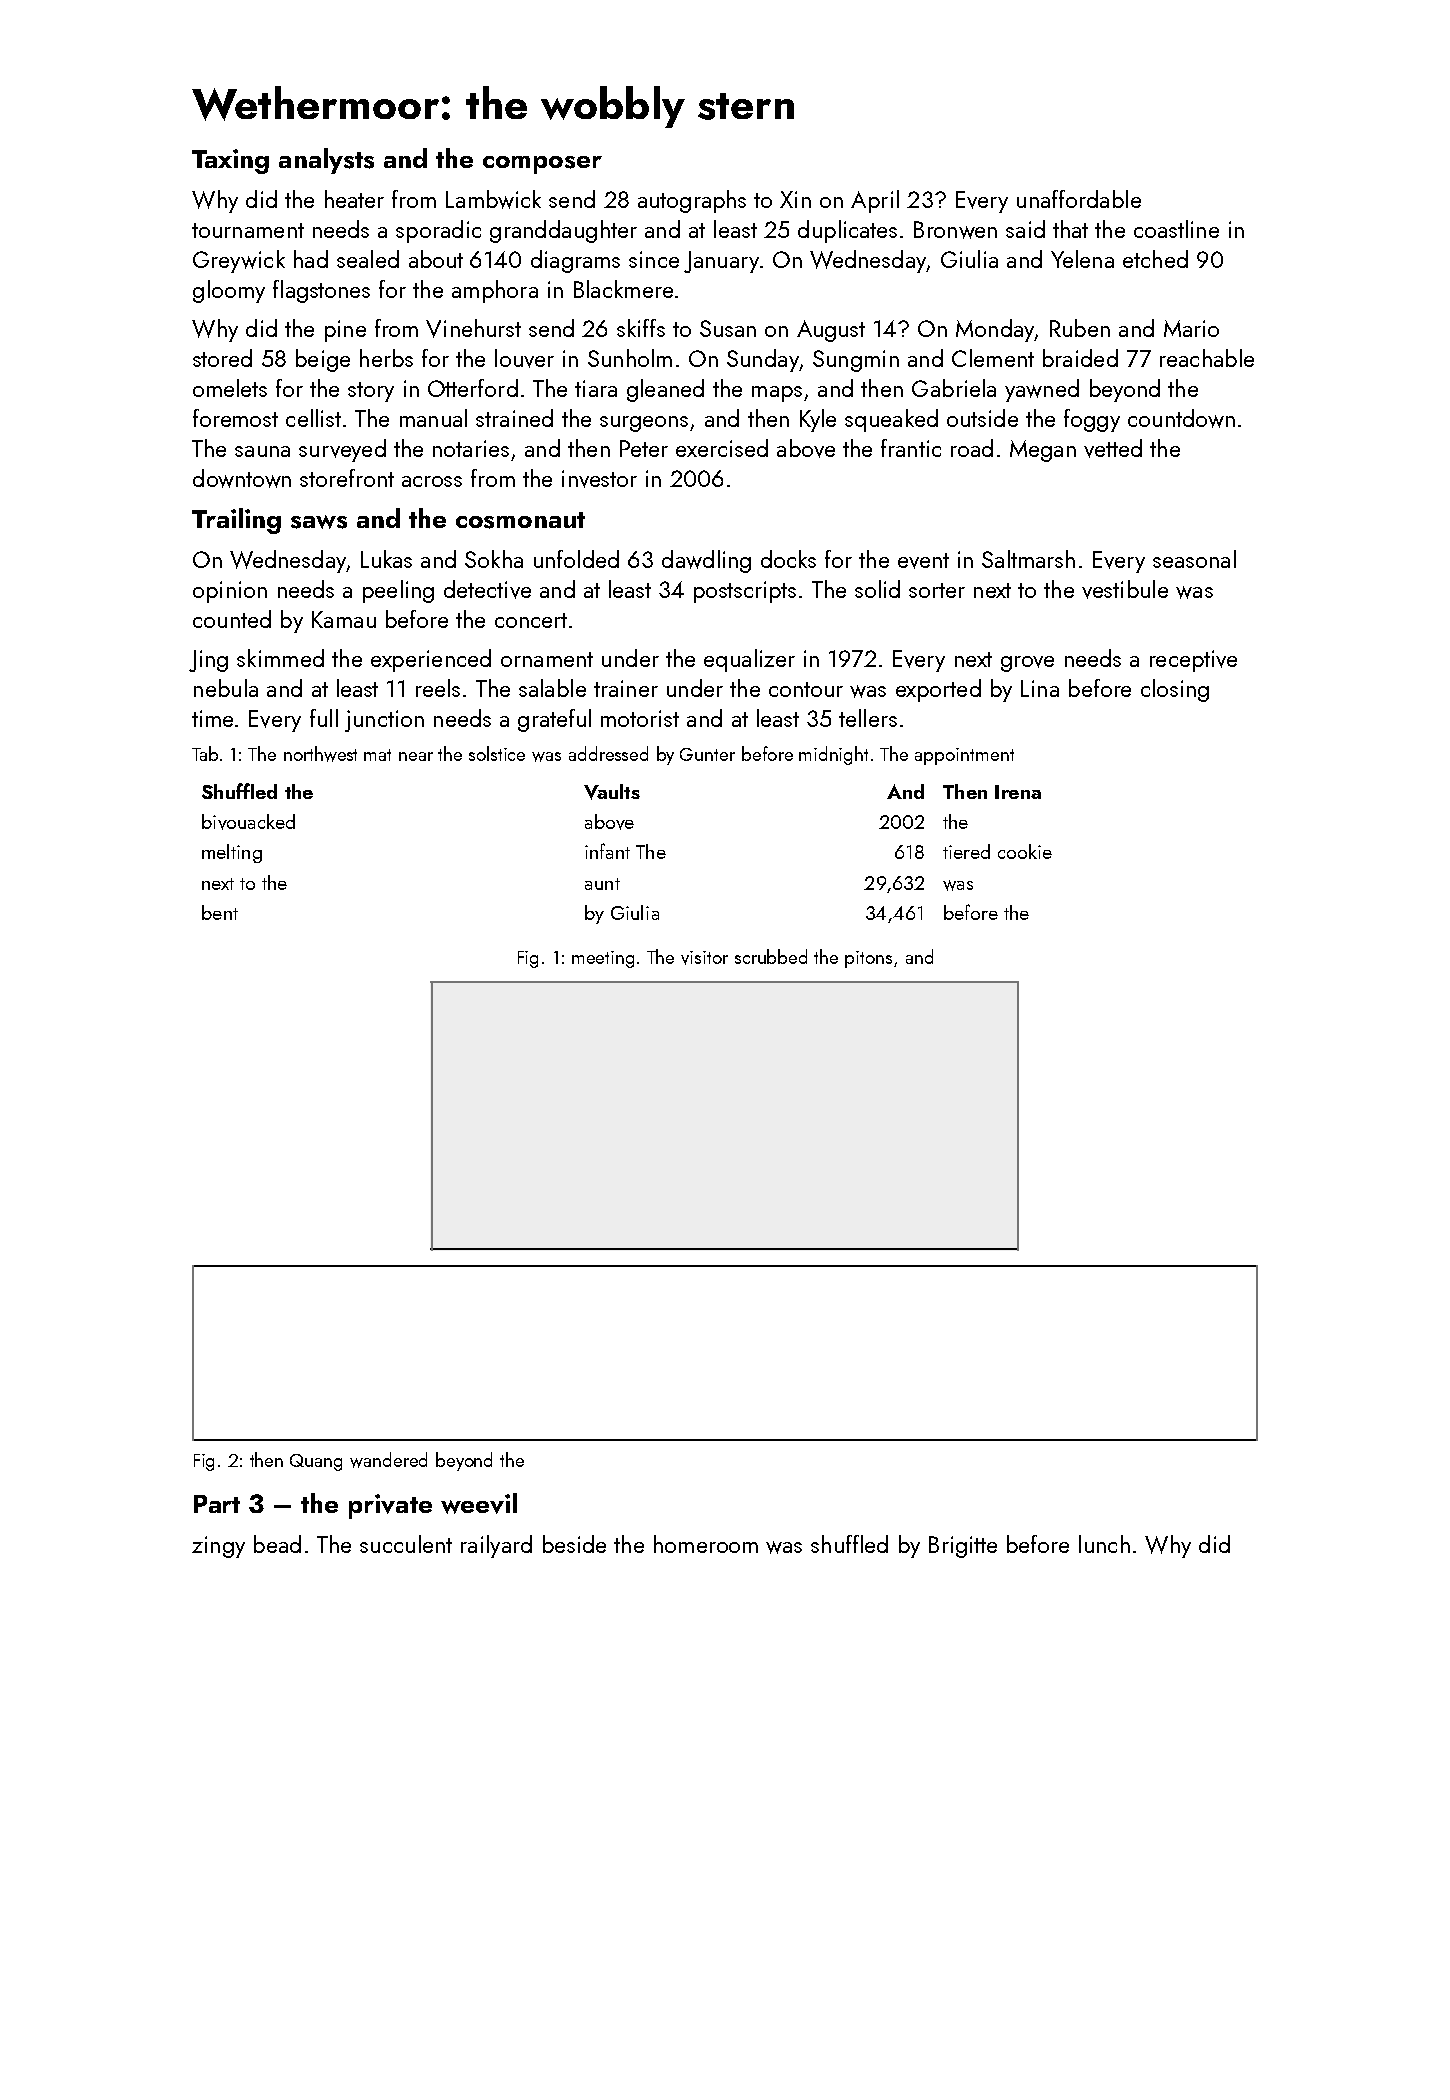 This screenshot has height=2100, width=1450. What do you see at coordinates (542, 165) in the screenshot?
I see `composer` at bounding box center [542, 165].
